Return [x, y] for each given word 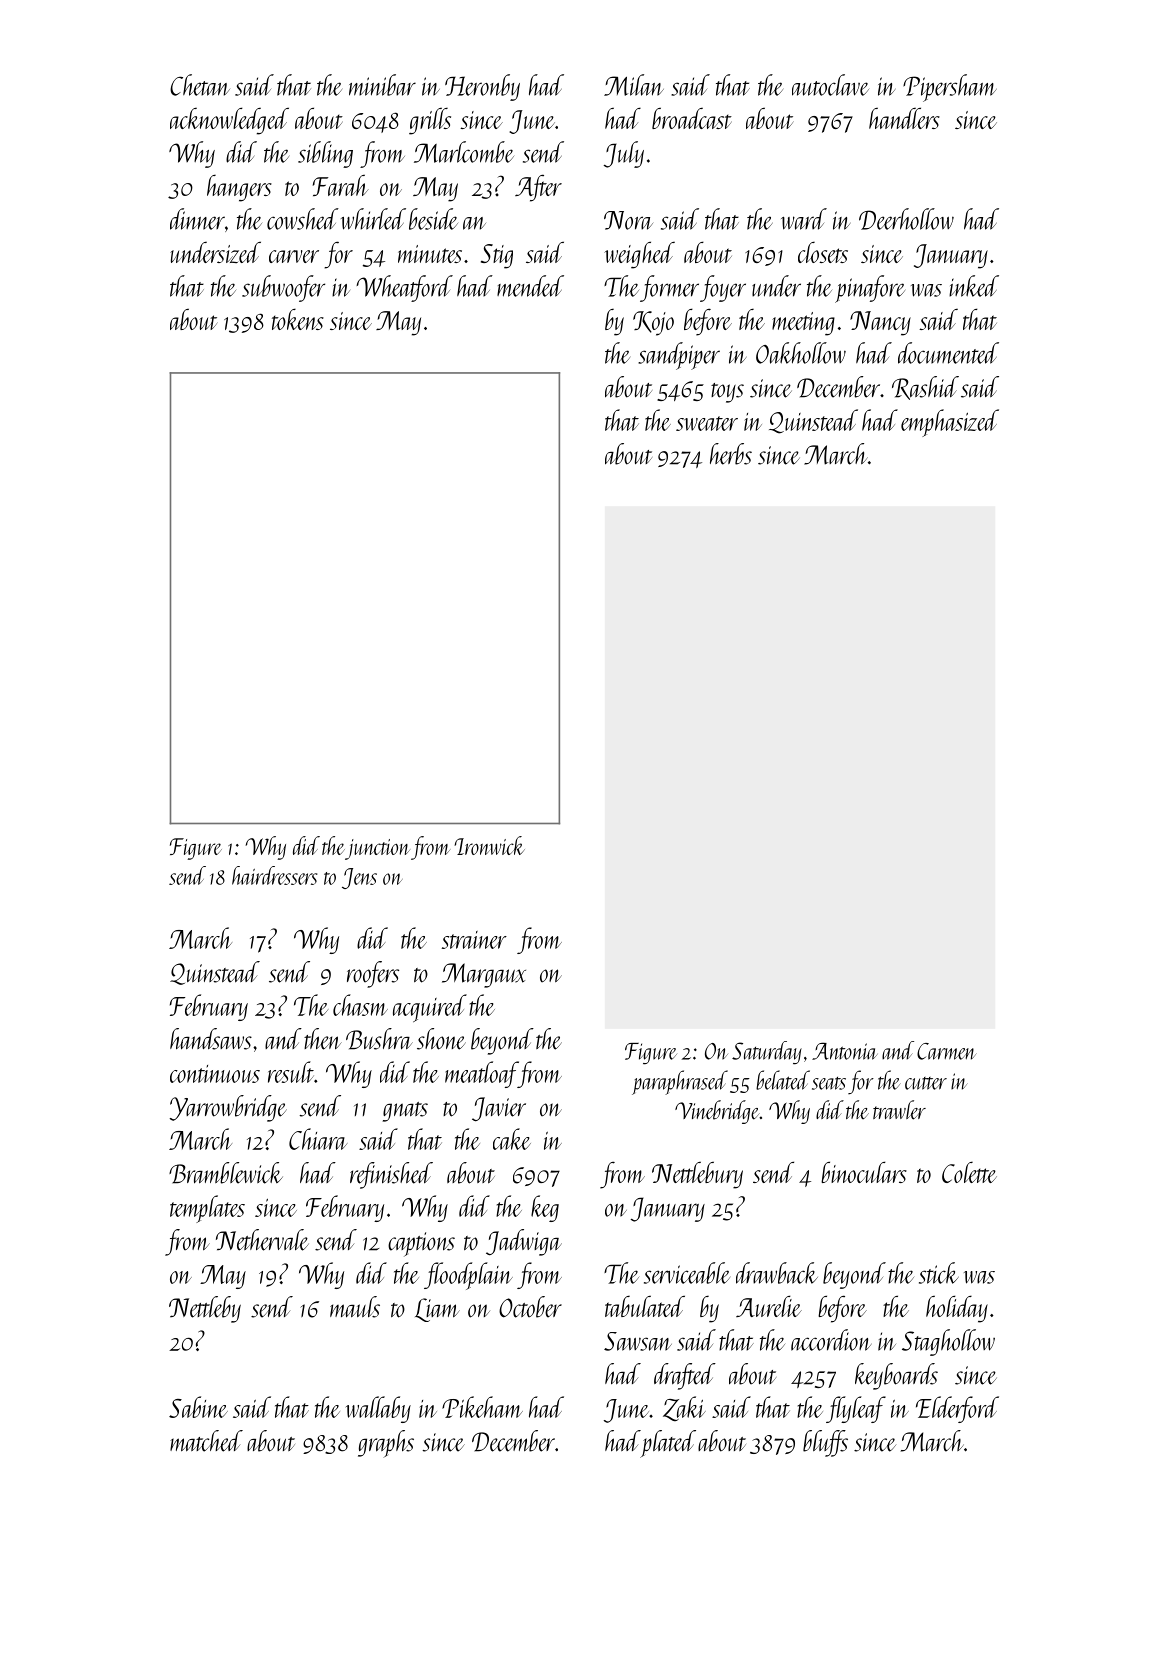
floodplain [468, 1276]
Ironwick [489, 845]
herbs [731, 454]
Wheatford [404, 288]
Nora [628, 220]
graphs [386, 1444]
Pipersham [950, 88]
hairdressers [274, 875]
